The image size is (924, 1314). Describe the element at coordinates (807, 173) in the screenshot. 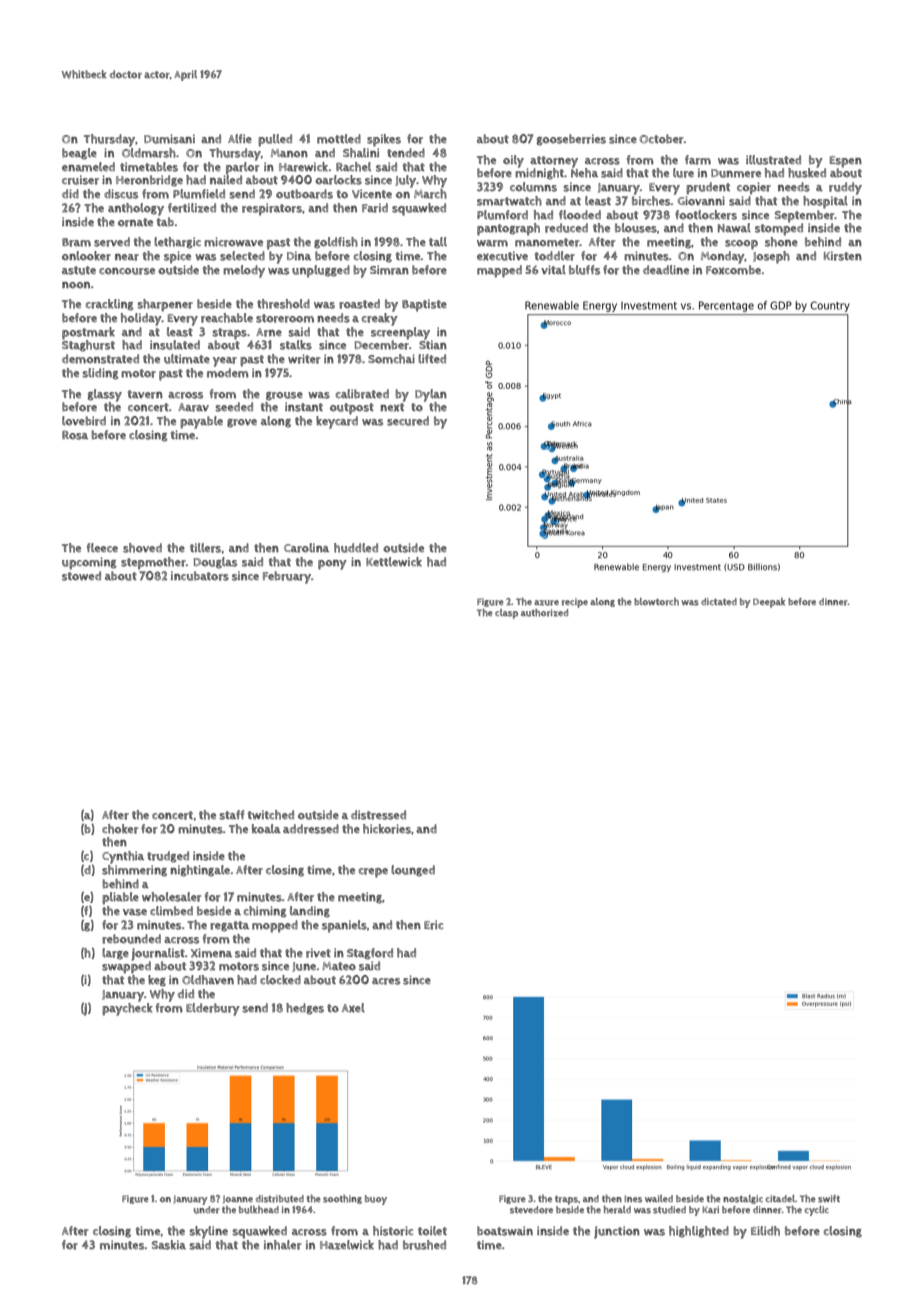

I see `husked` at that location.
